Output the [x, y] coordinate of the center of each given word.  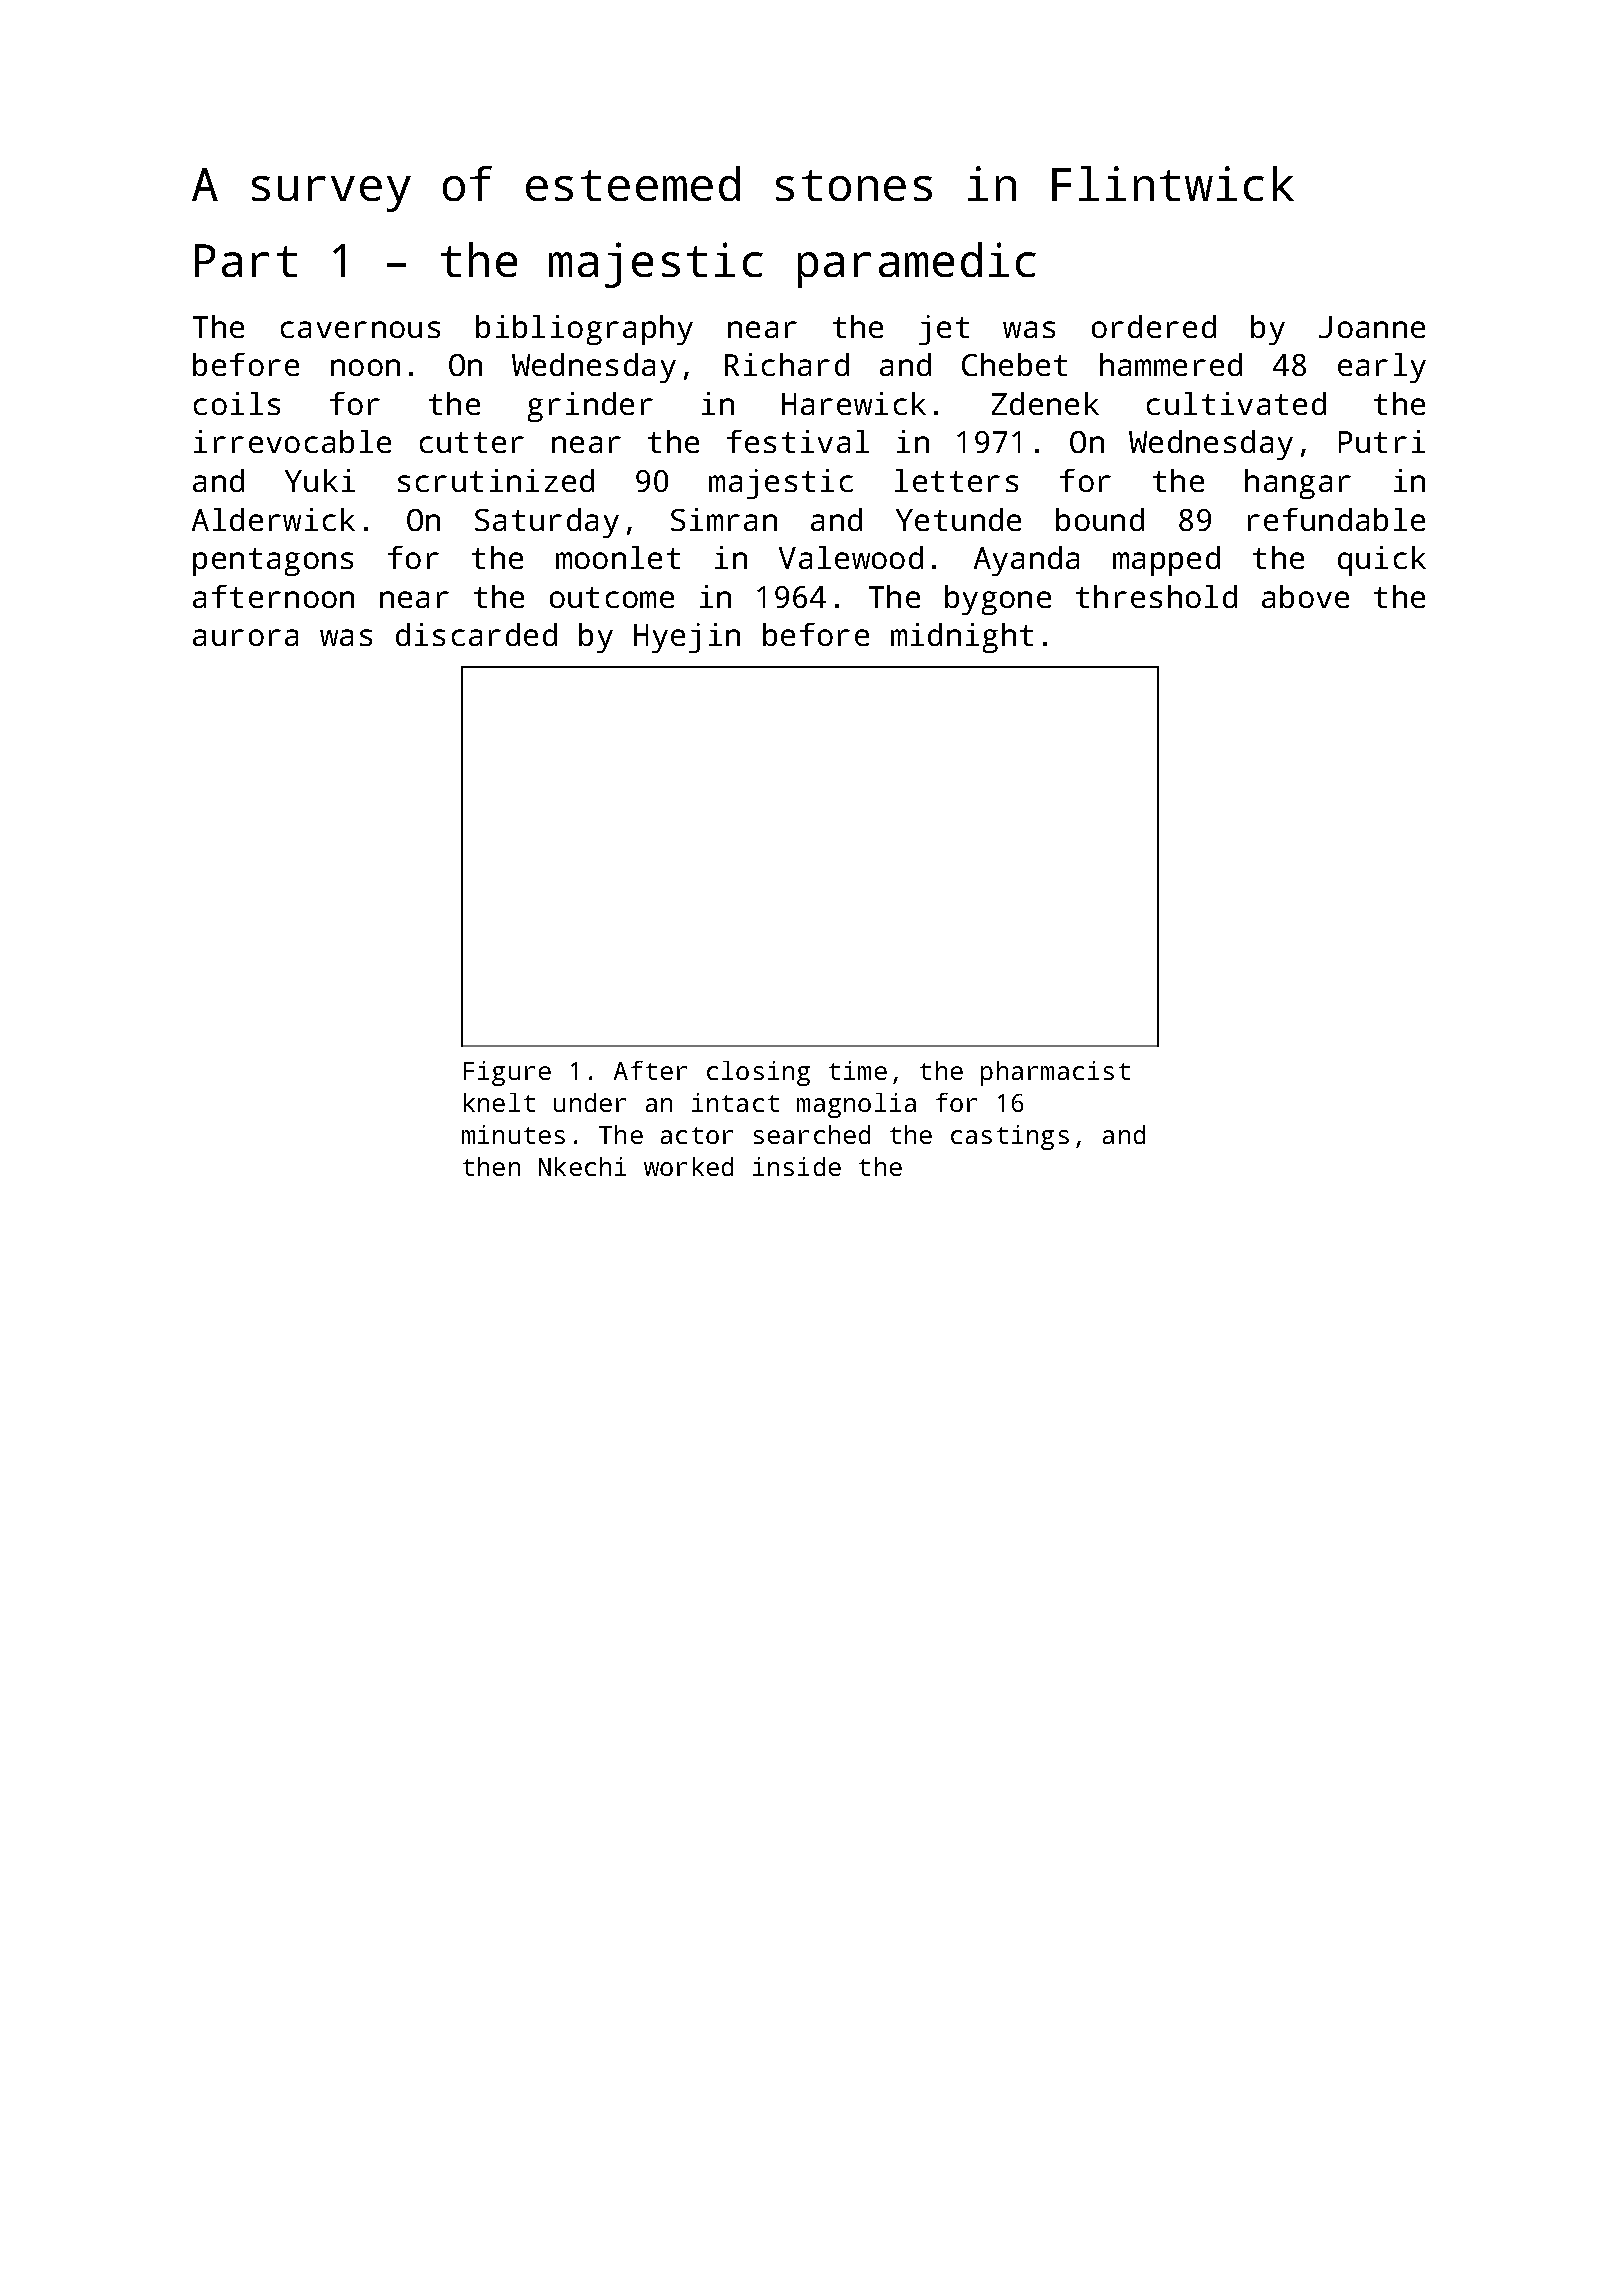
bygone [998, 600]
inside [797, 1166]
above [1305, 596]
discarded [476, 634]
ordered [1154, 326]
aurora [245, 637]
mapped [1166, 561]
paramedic [917, 265]
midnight [962, 638]
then [491, 1166]
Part [246, 260]
